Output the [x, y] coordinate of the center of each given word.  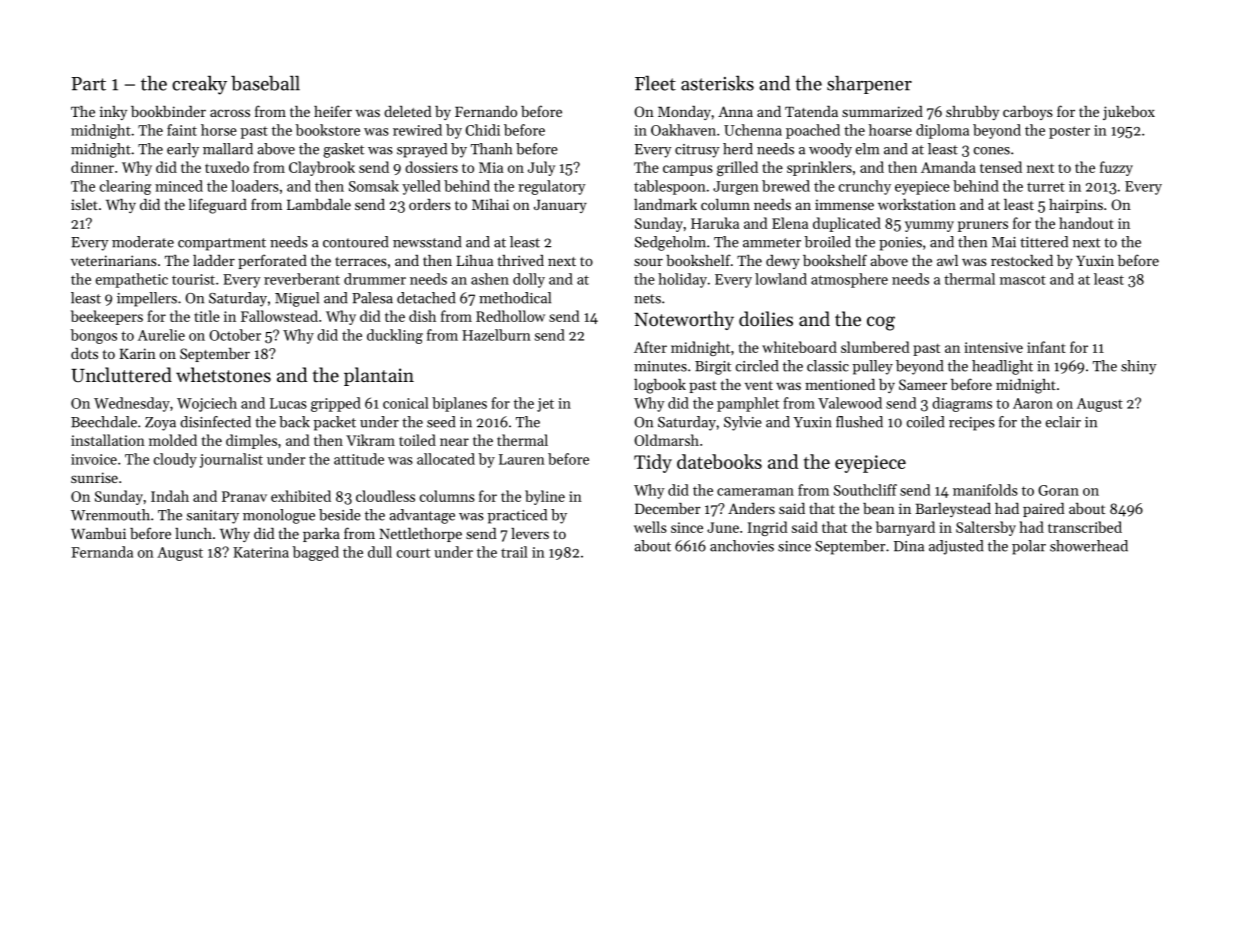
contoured [355, 242]
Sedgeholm [670, 243]
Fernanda [102, 552]
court [413, 553]
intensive [993, 347]
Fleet [655, 83]
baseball [265, 83]
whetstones [223, 374]
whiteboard [799, 347]
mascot [1023, 280]
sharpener [869, 85]
